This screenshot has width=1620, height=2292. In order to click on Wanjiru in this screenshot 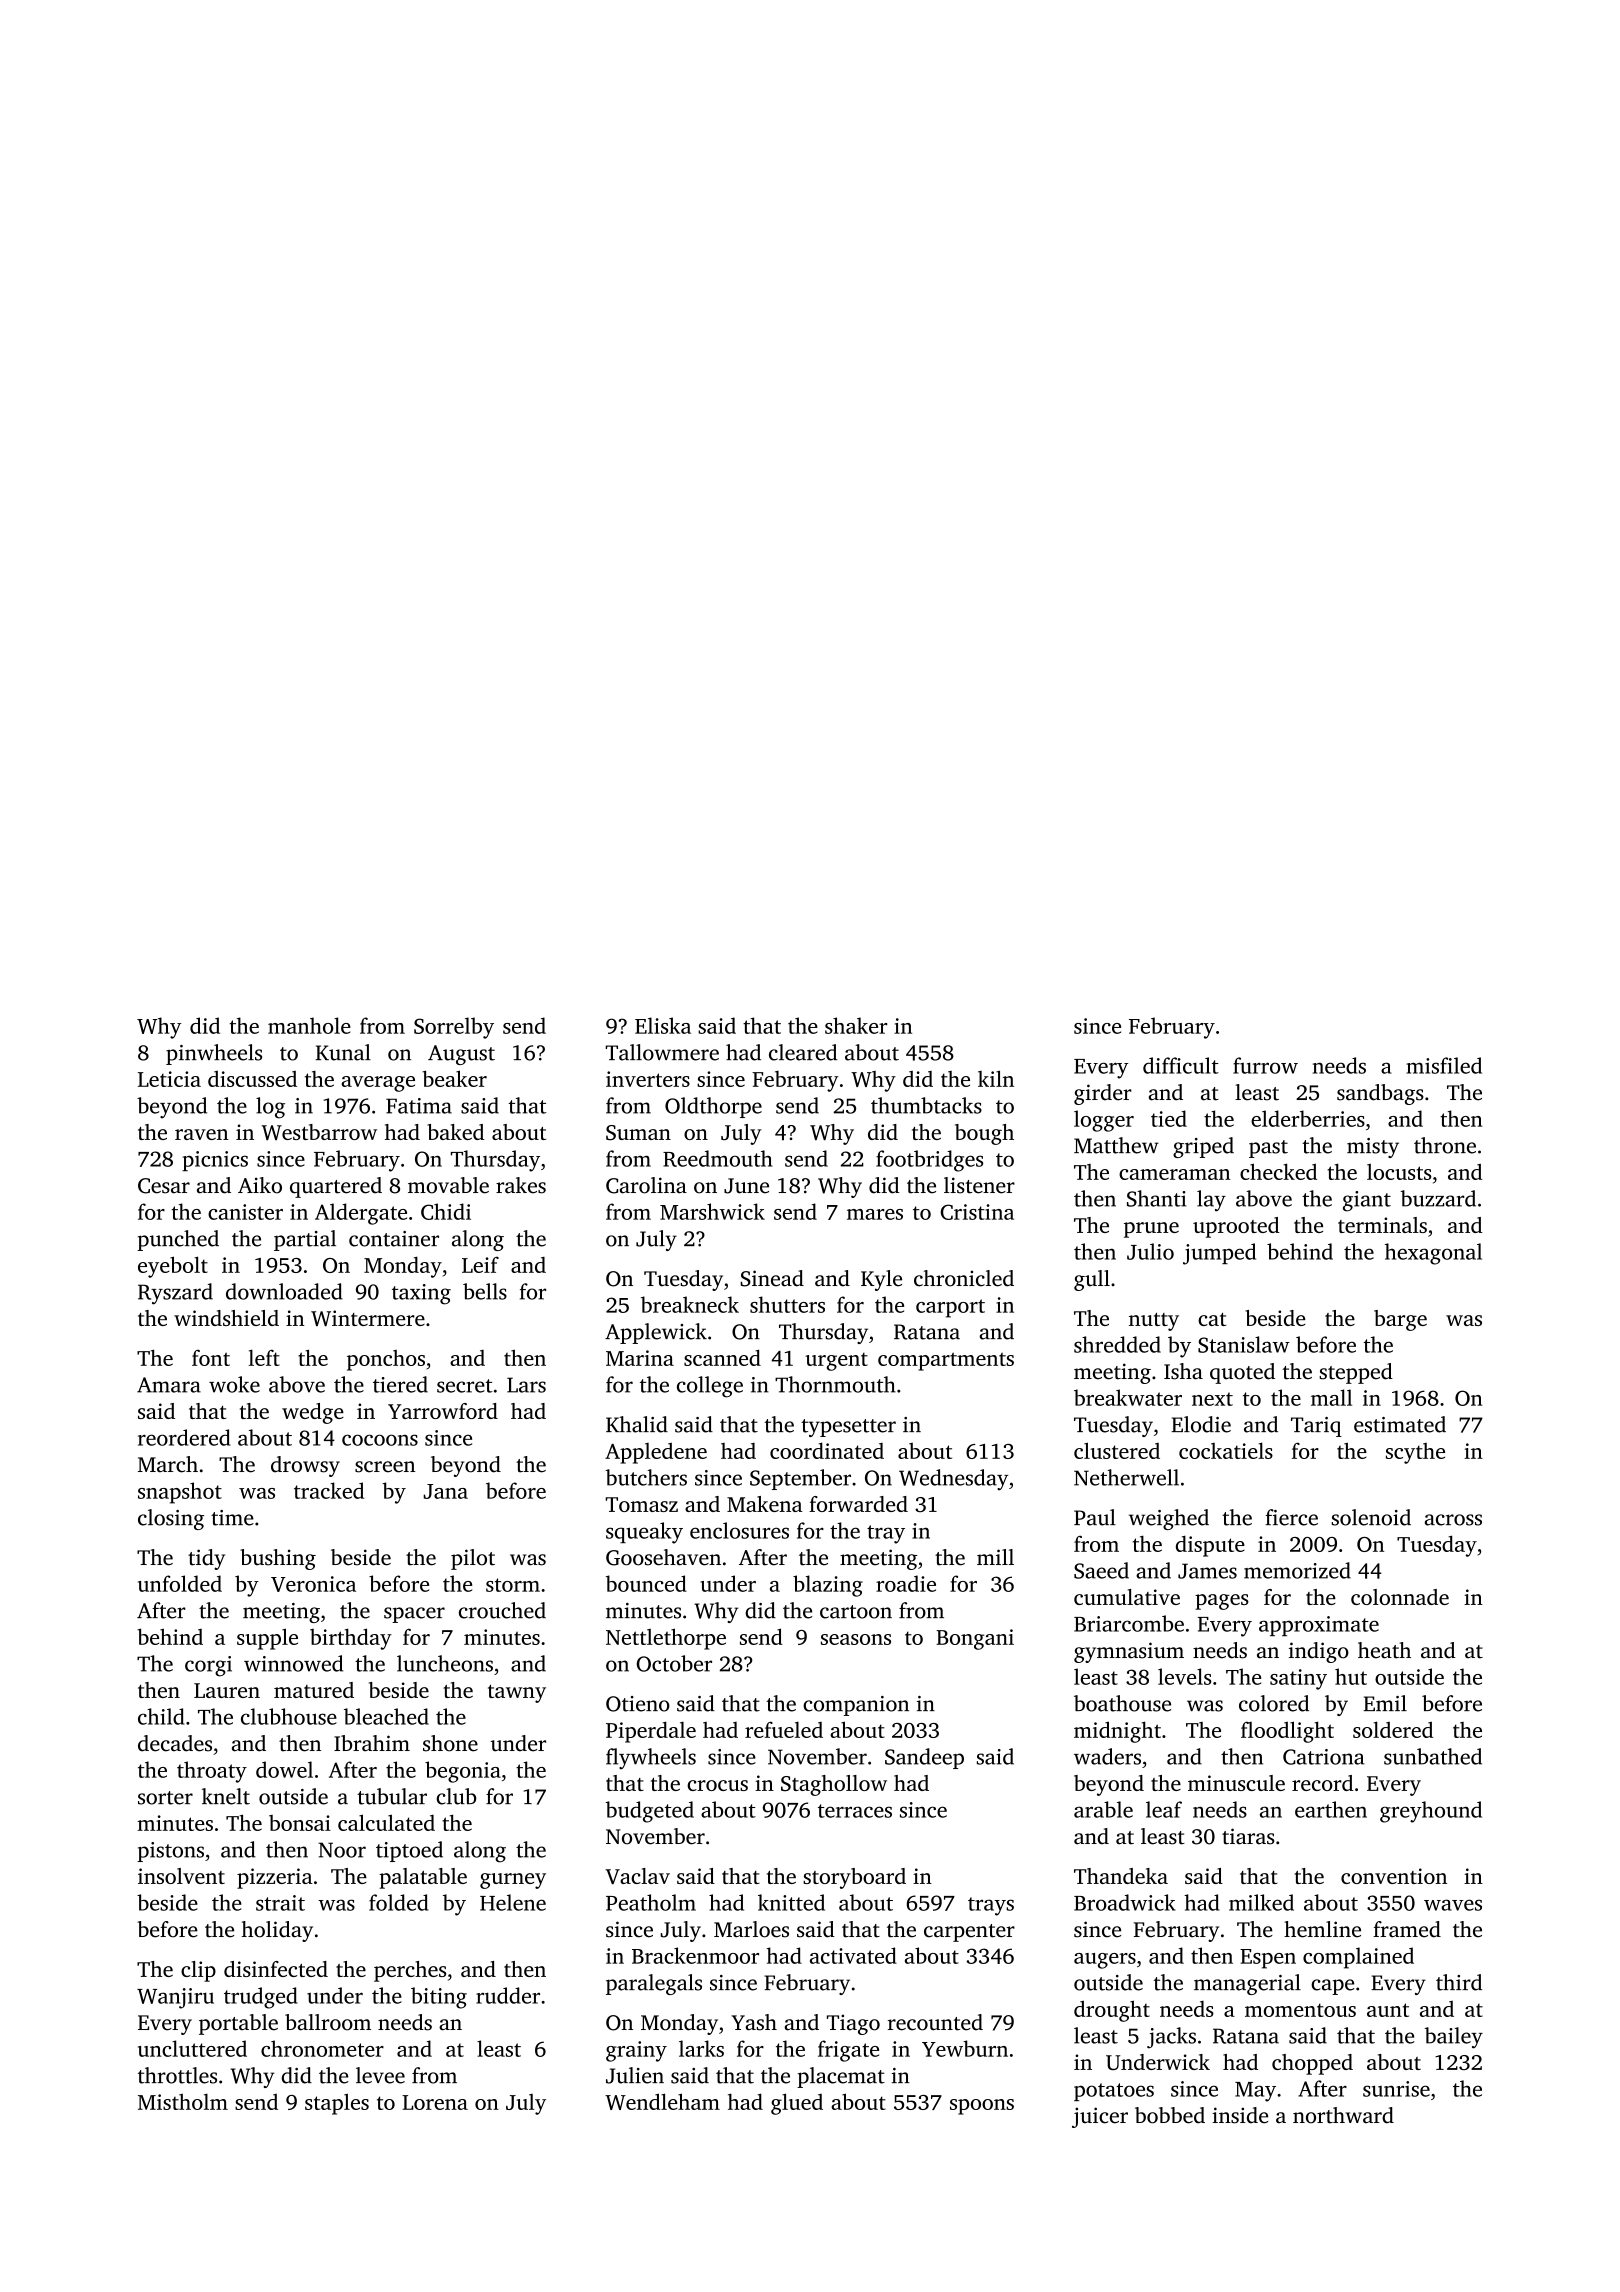, I will do `click(175, 1998)`.
